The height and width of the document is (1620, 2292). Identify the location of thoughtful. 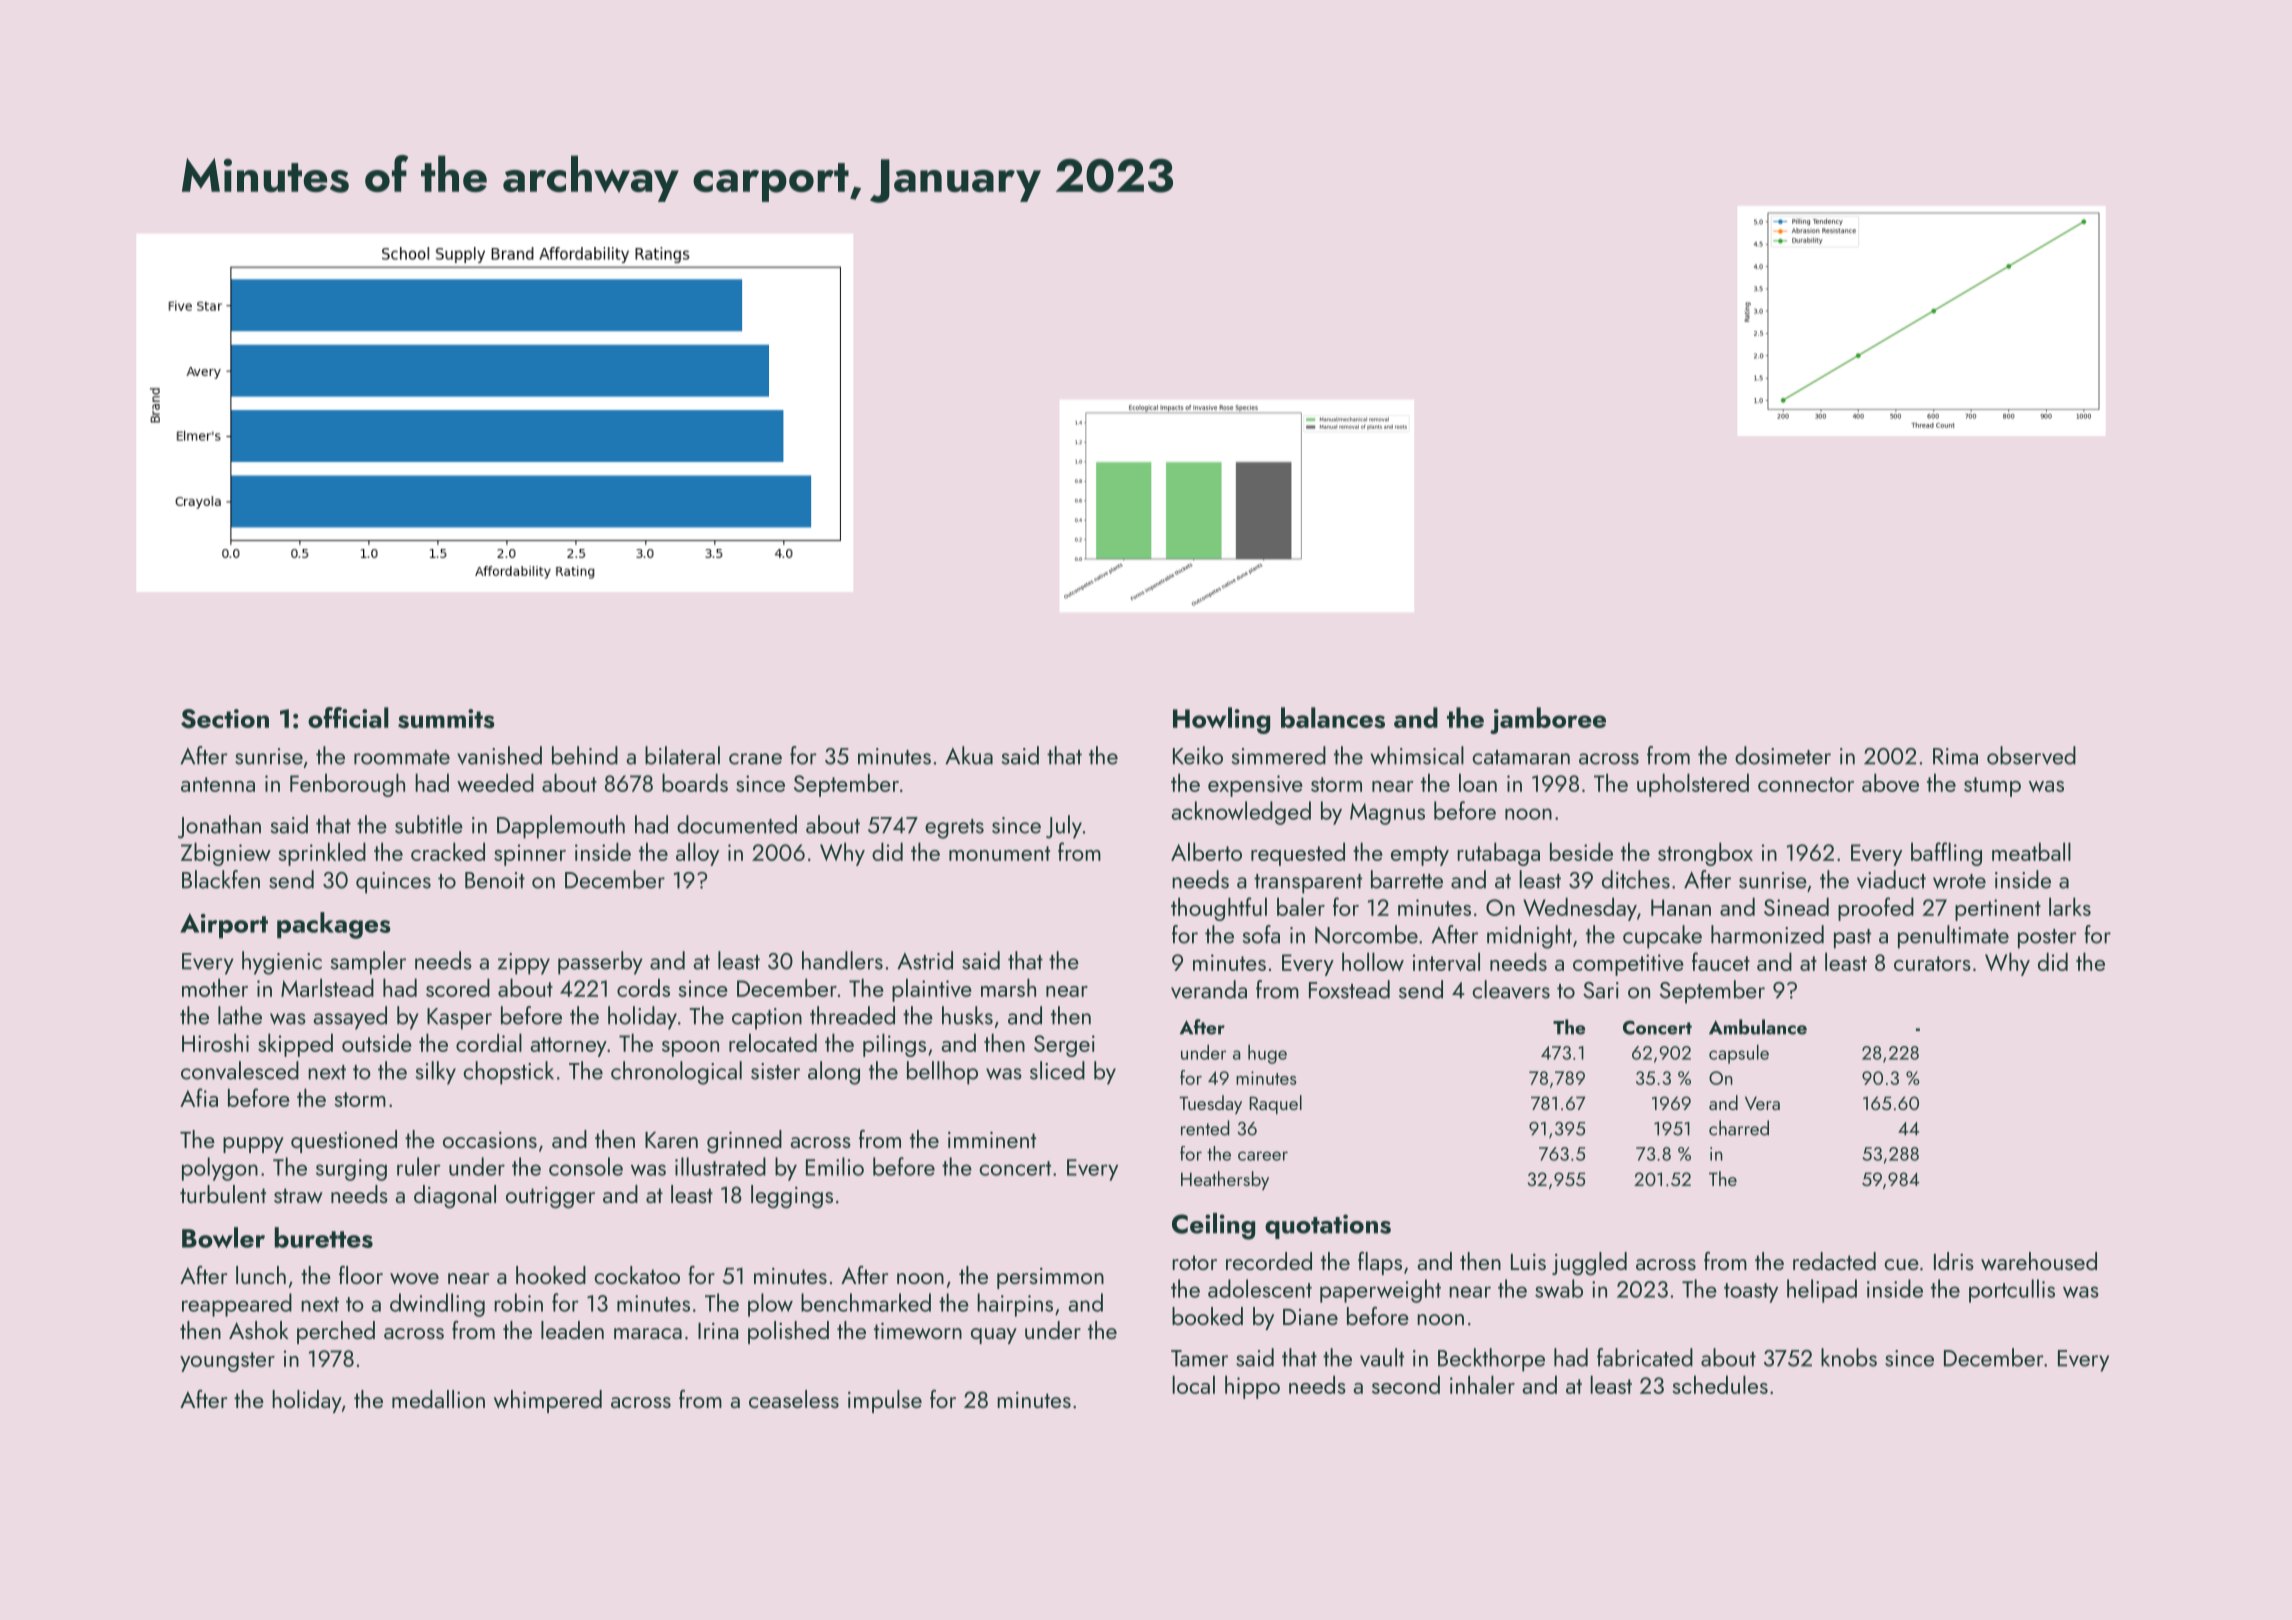
(1219, 909).
